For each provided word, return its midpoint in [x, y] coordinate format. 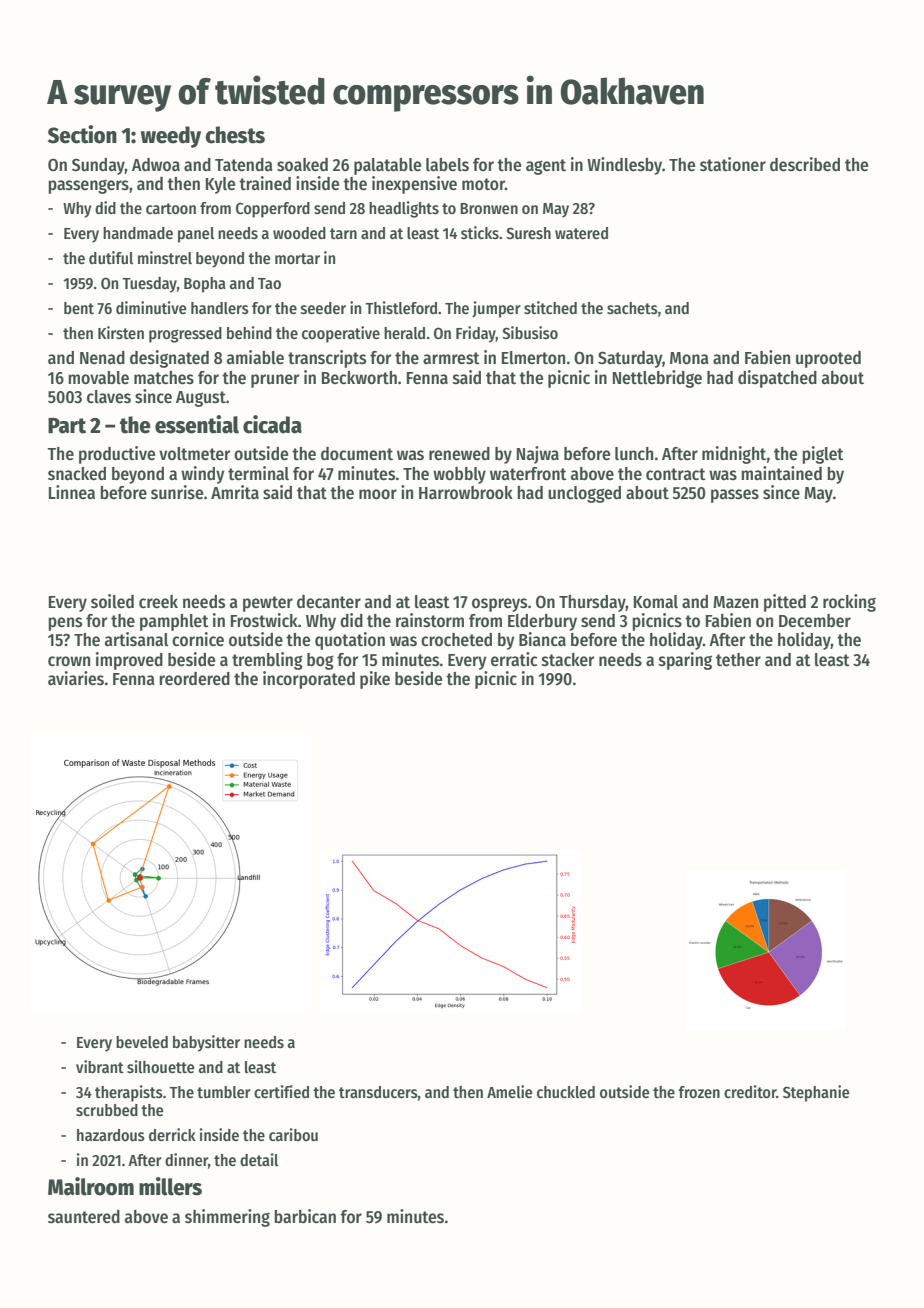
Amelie [510, 1092]
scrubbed [107, 1110]
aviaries [76, 678]
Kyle [220, 185]
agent [546, 167]
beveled [142, 1042]
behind [249, 332]
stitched [550, 308]
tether [738, 660]
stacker [568, 660]
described [805, 164]
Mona [689, 358]
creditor [750, 1092]
